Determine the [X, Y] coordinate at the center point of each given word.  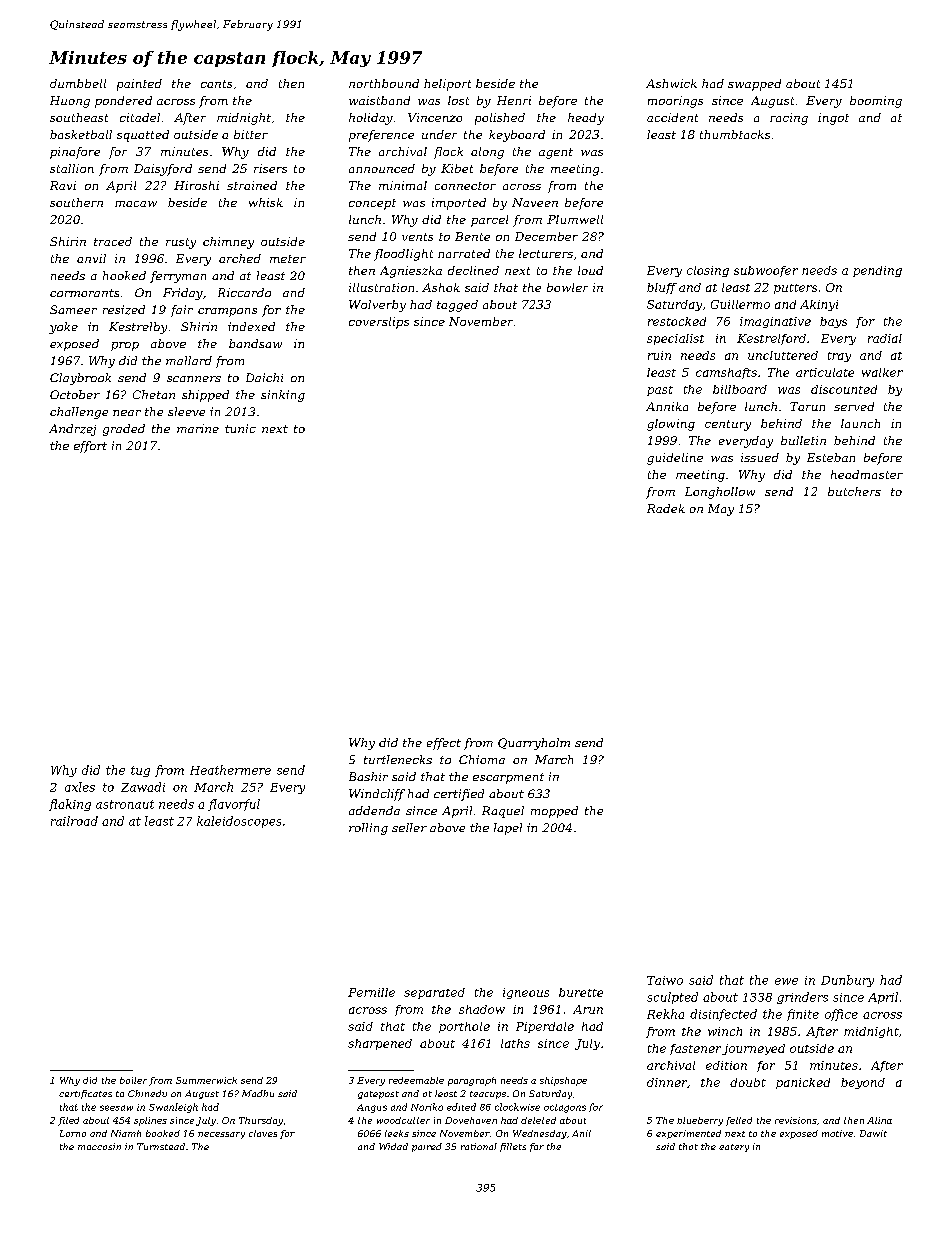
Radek [666, 508]
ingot [833, 119]
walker [882, 372]
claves [263, 1133]
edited [461, 1107]
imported [459, 204]
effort [90, 447]
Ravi [63, 185]
